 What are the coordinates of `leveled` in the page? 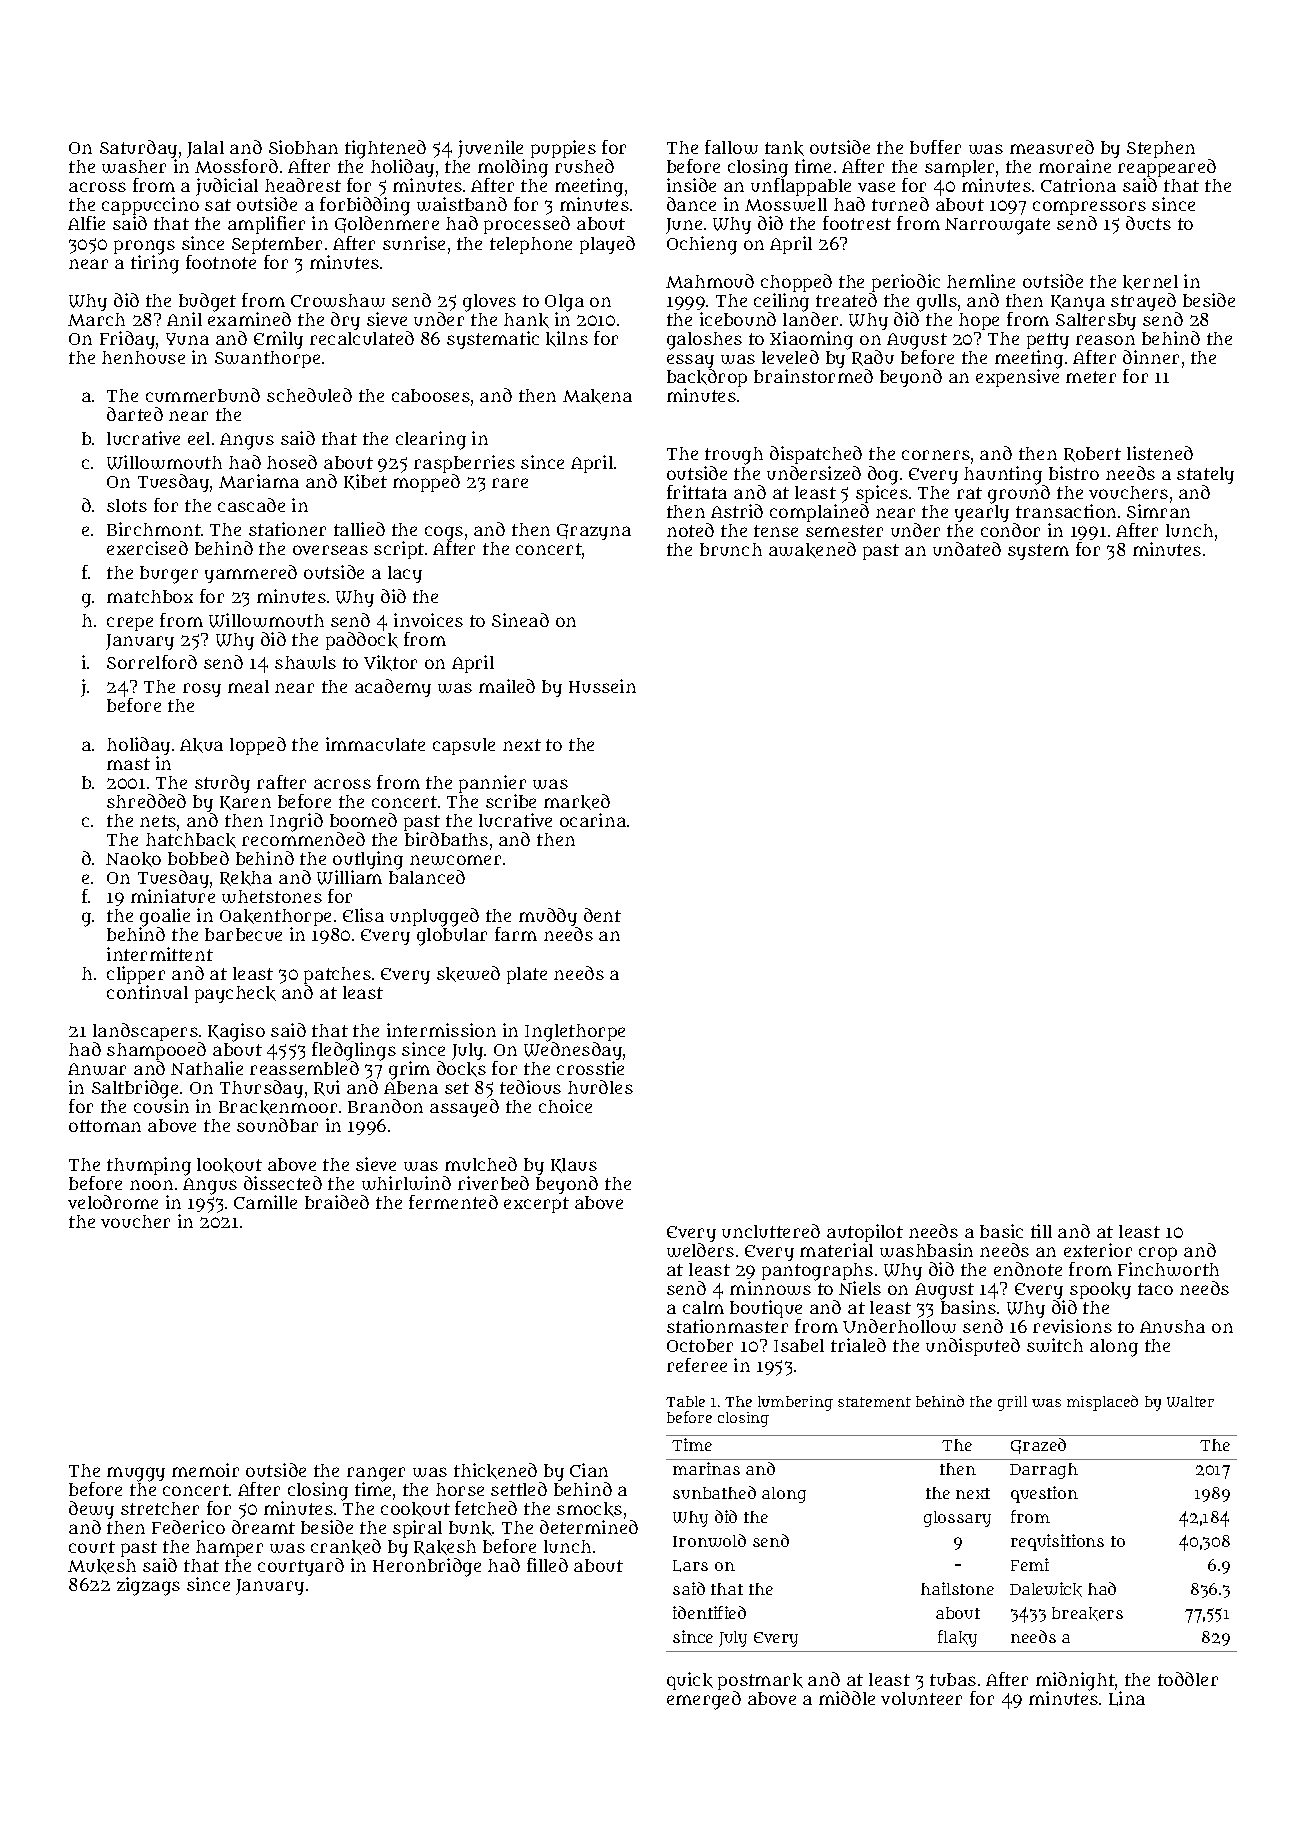 It's located at (790, 357).
